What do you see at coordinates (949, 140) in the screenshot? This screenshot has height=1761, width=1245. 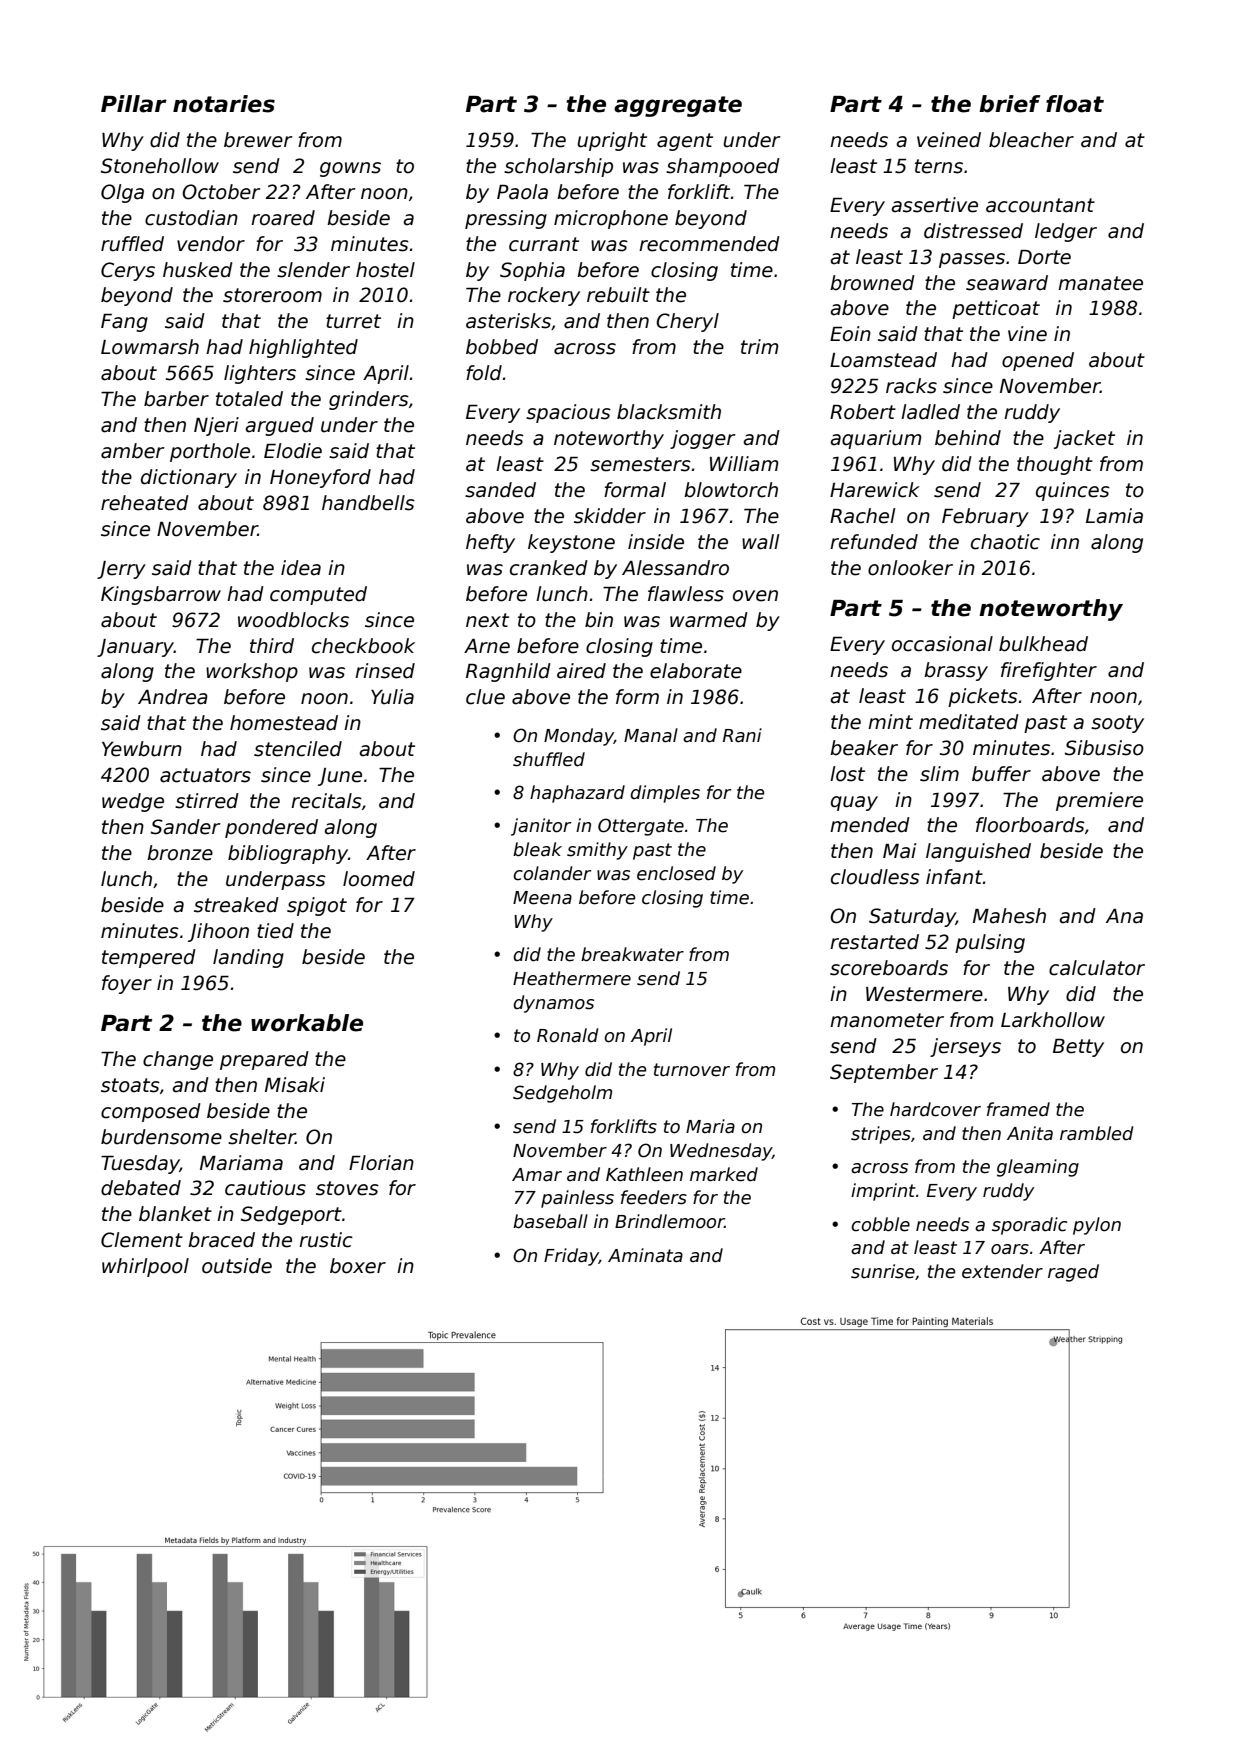 I see `veined` at bounding box center [949, 140].
